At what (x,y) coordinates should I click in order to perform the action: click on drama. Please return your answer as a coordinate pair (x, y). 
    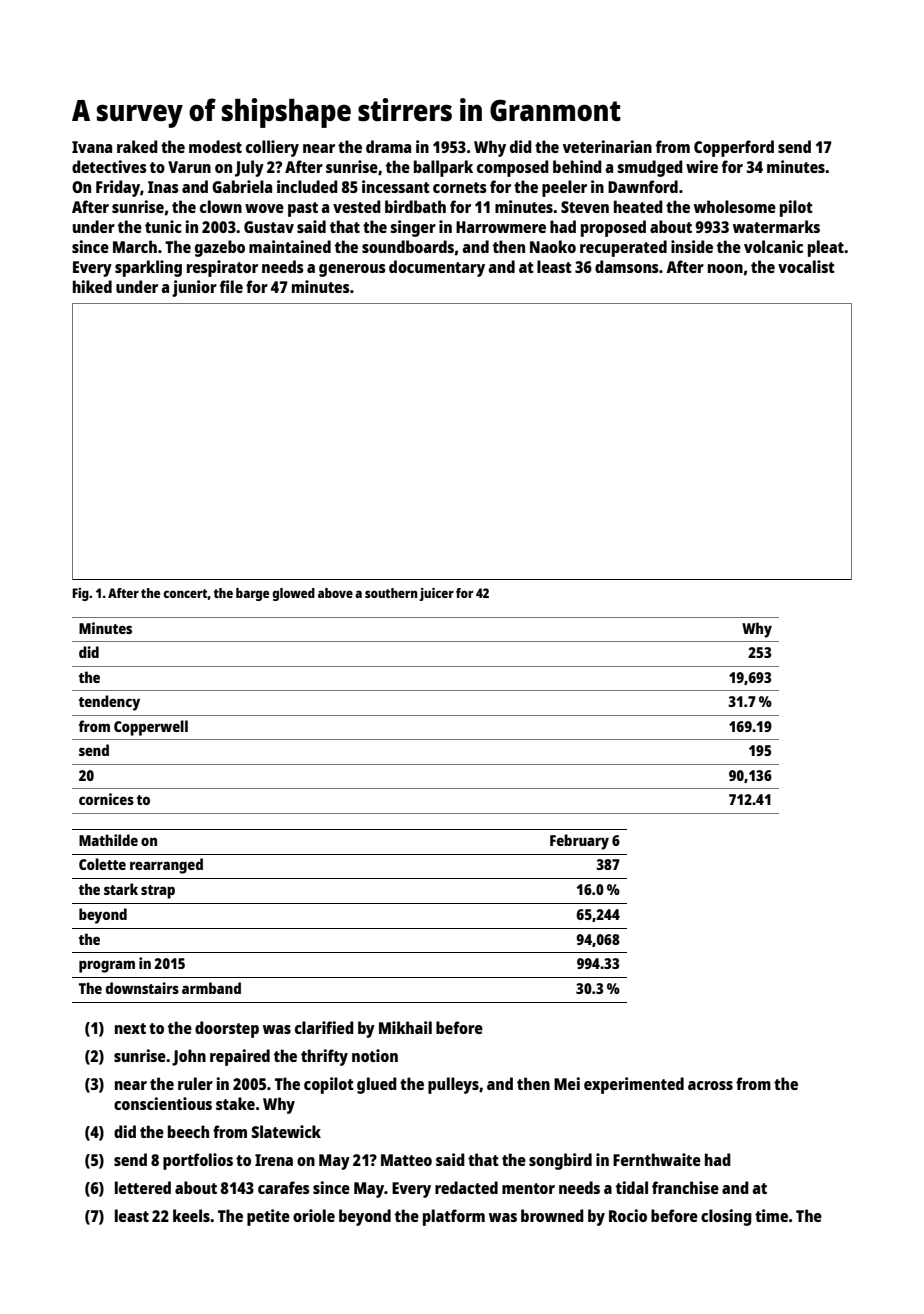
    Looking at the image, I should click on (388, 146).
